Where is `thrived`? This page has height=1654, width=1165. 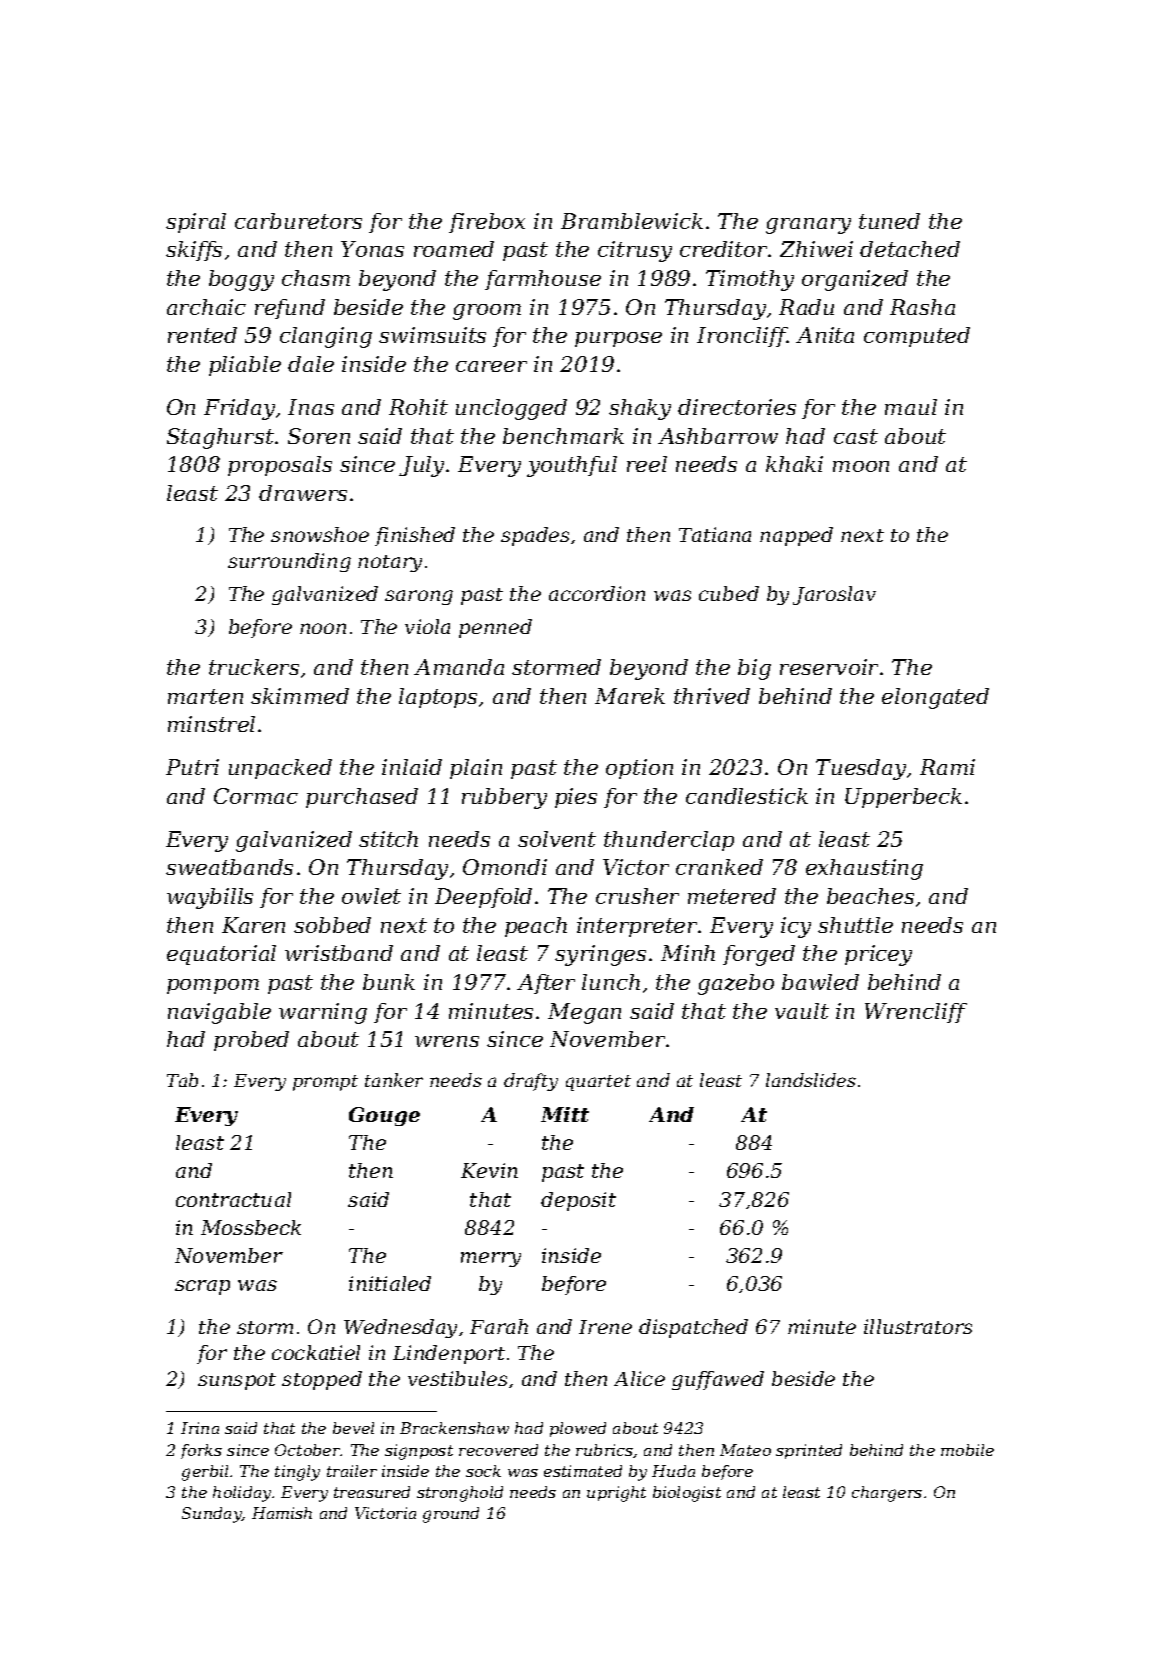 thrived is located at coordinates (712, 696).
